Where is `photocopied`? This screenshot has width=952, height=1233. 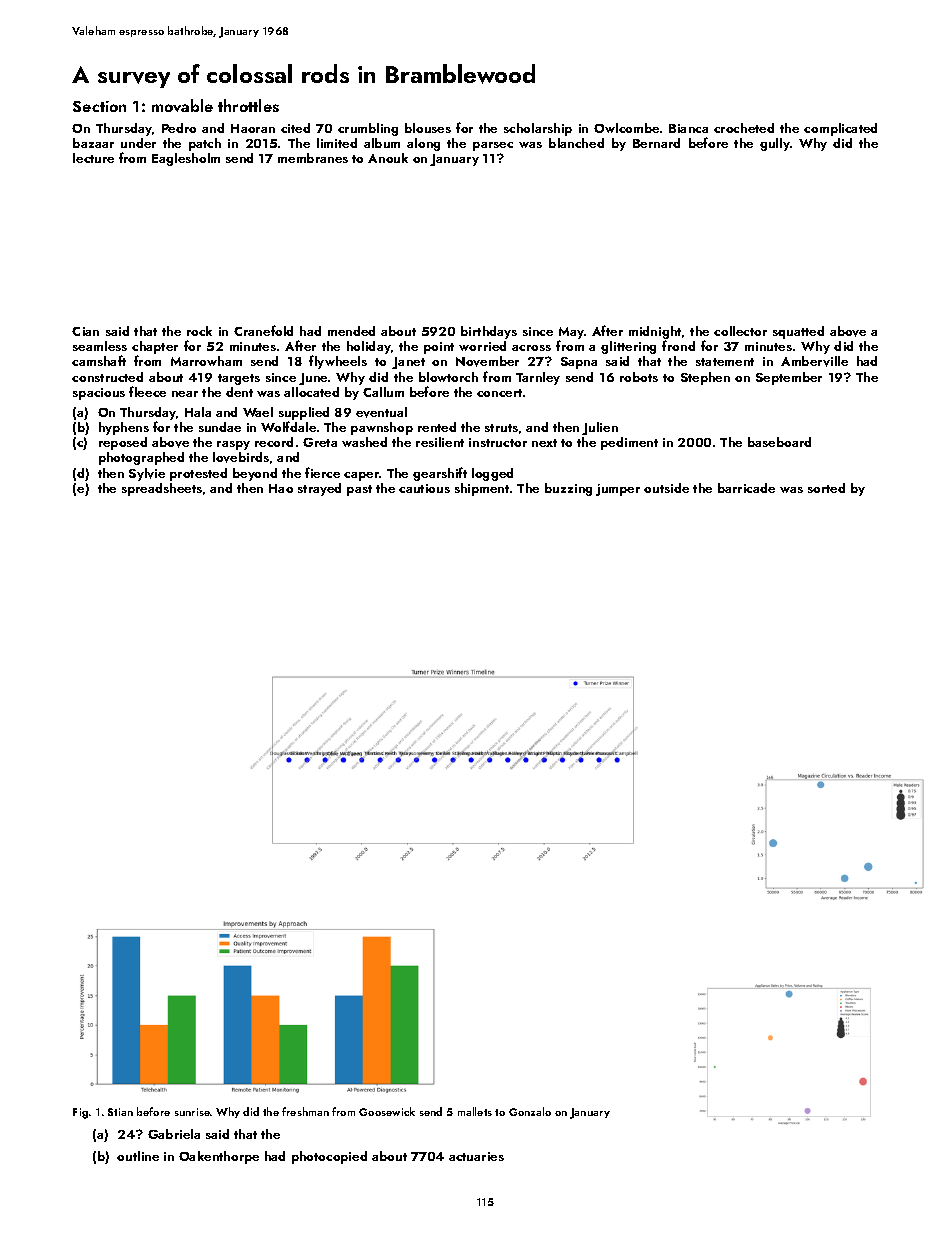 photocopied is located at coordinates (329, 1157).
